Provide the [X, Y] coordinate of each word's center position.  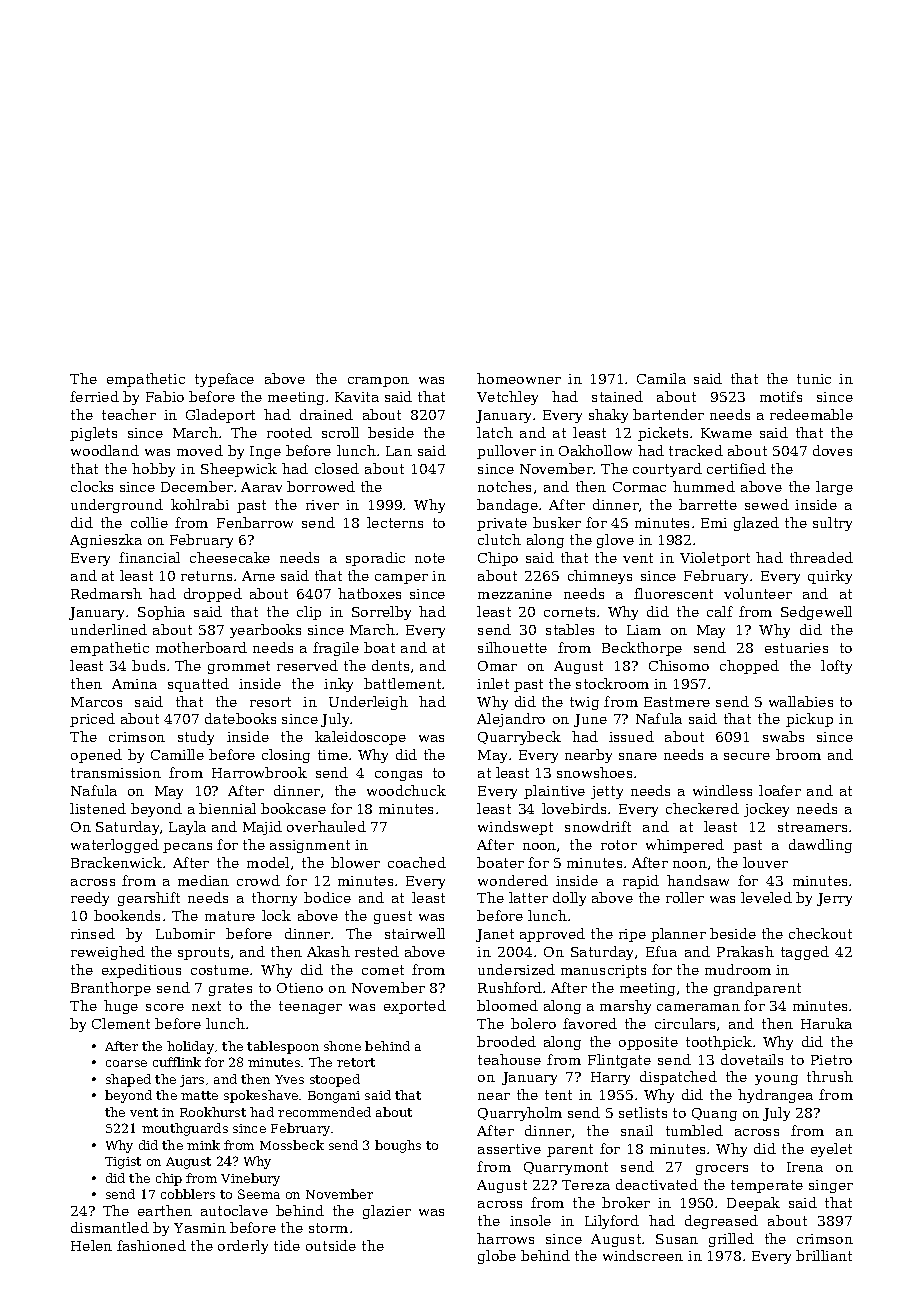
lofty [836, 667]
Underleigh [368, 703]
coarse [126, 1063]
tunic [814, 379]
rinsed [93, 933]
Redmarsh [106, 593]
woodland [105, 450]
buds [148, 665]
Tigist [123, 1163]
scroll [340, 432]
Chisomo [679, 665]
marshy [625, 1007]
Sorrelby [381, 613]
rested [377, 951]
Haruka [826, 1023]
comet [383, 970]
